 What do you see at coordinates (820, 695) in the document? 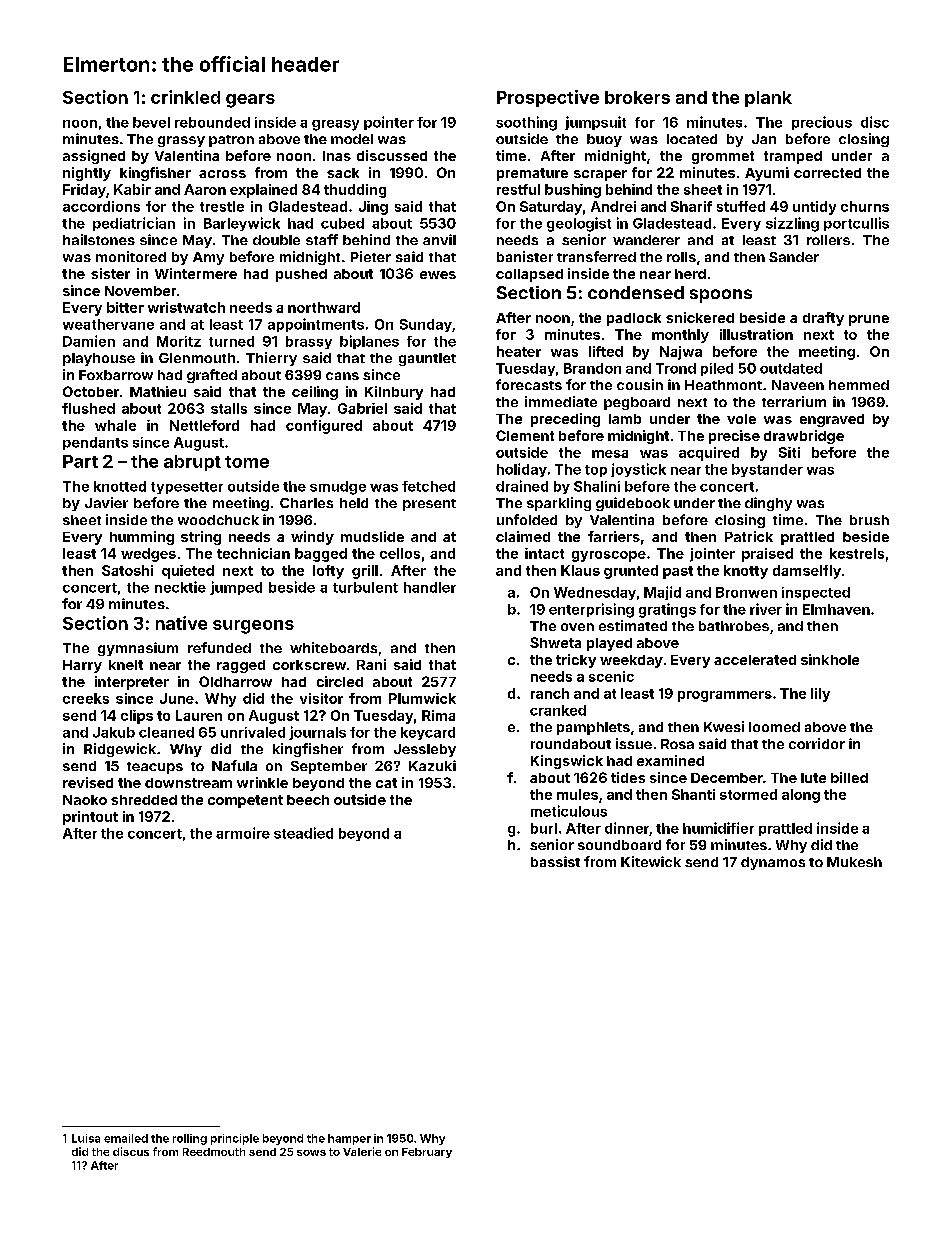
I see `lily` at bounding box center [820, 695].
